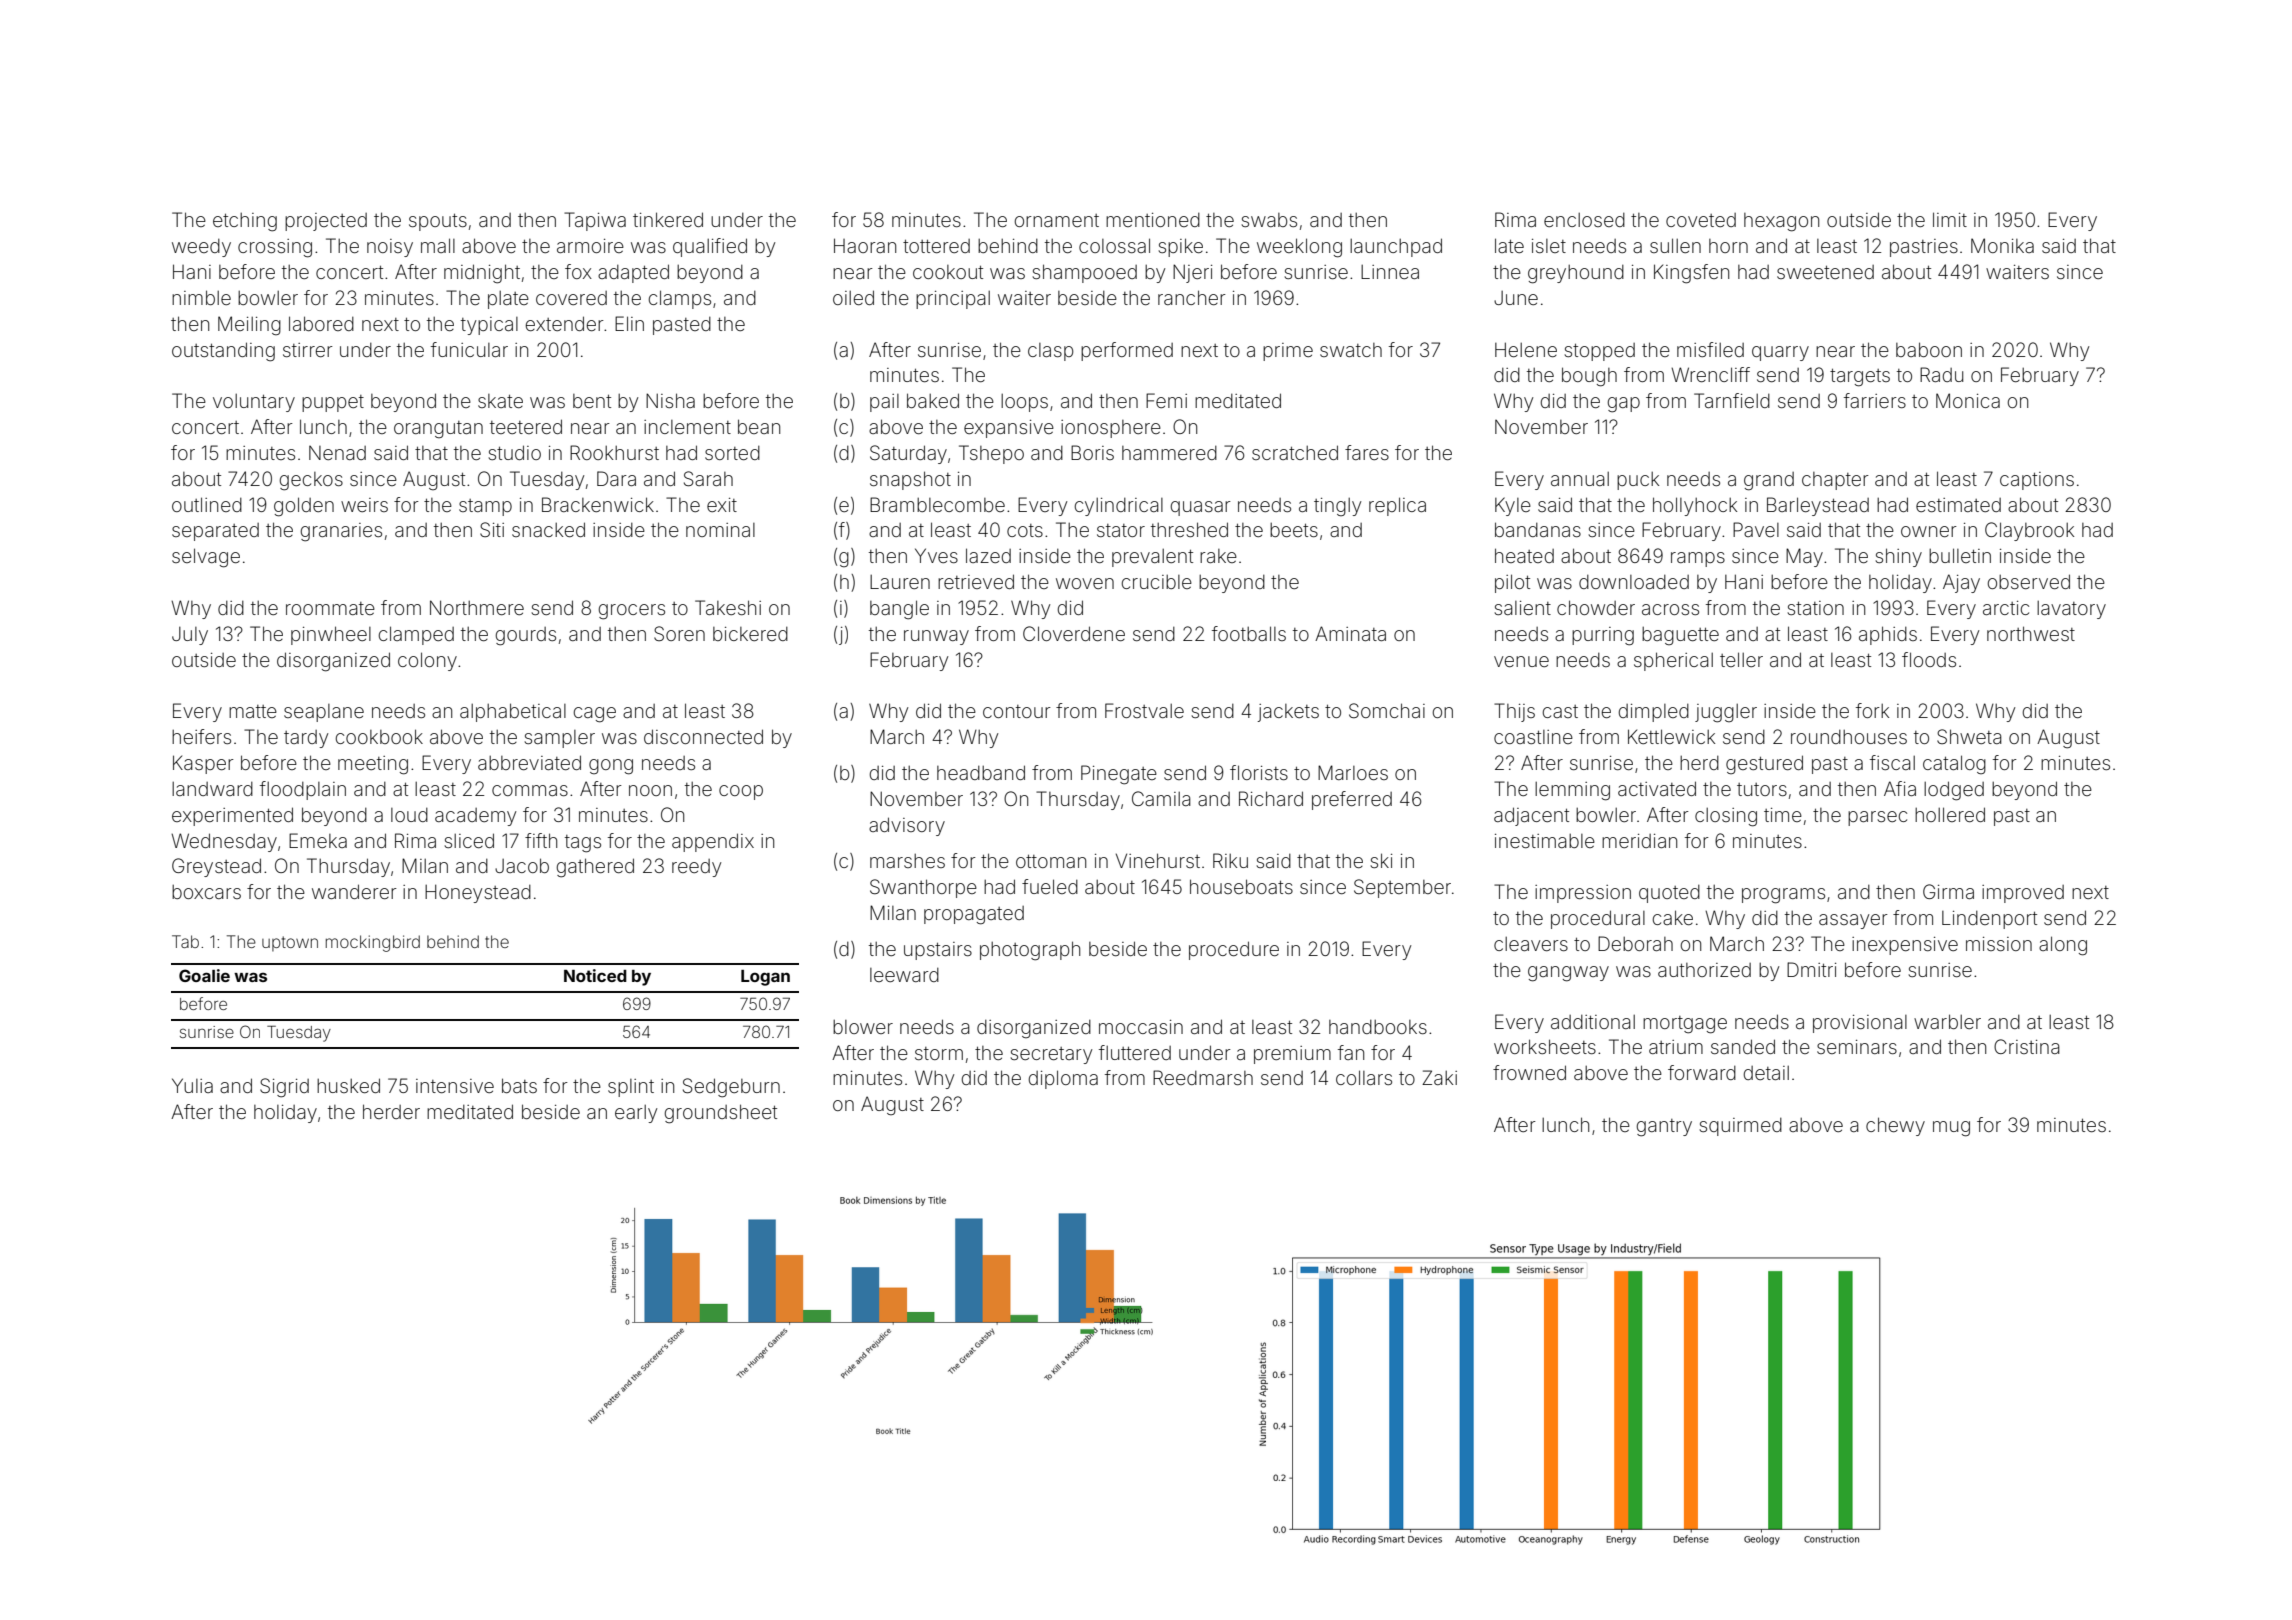  What do you see at coordinates (1531, 944) in the image?
I see `cleavers` at bounding box center [1531, 944].
